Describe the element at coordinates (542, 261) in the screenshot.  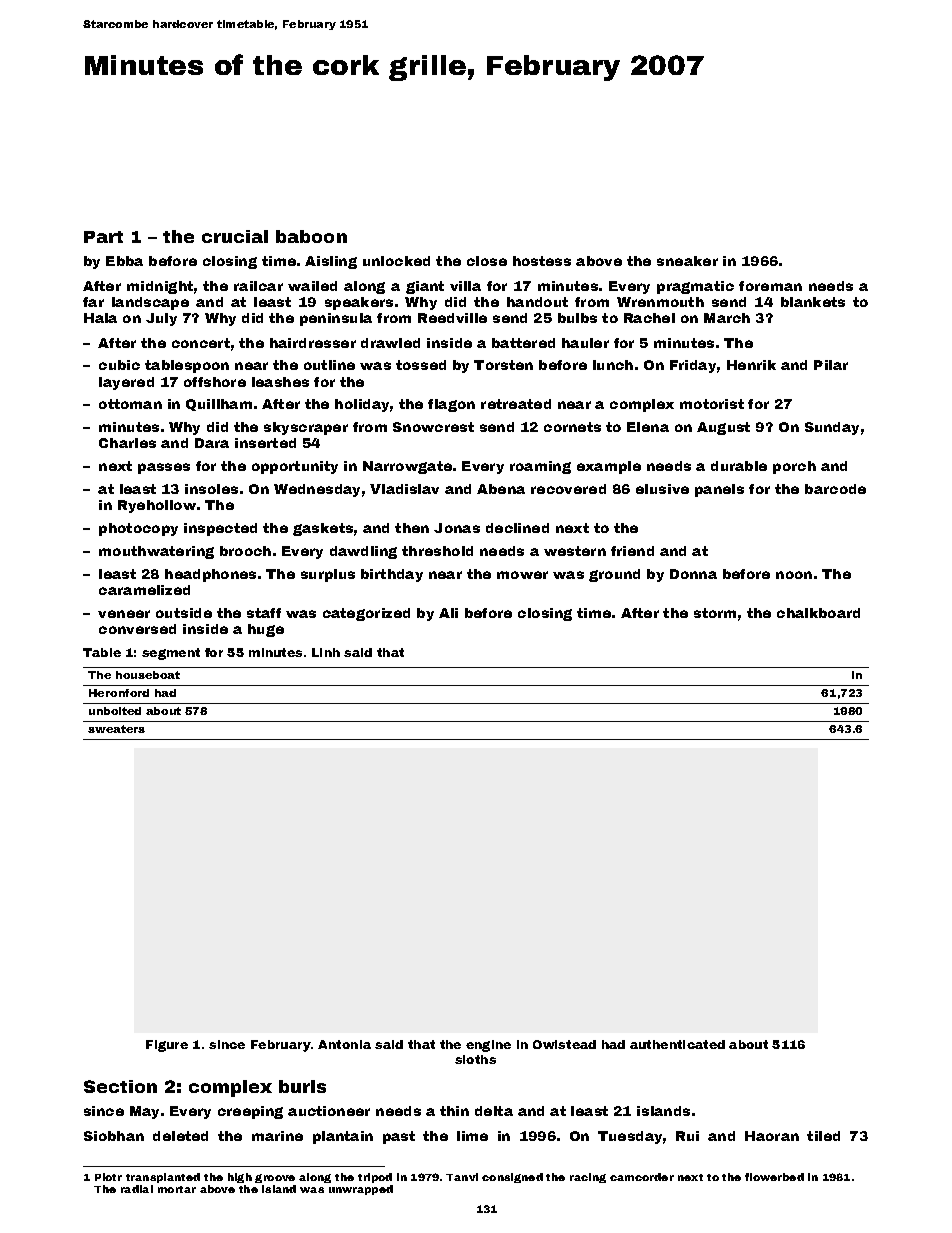
I see `hostess` at that location.
